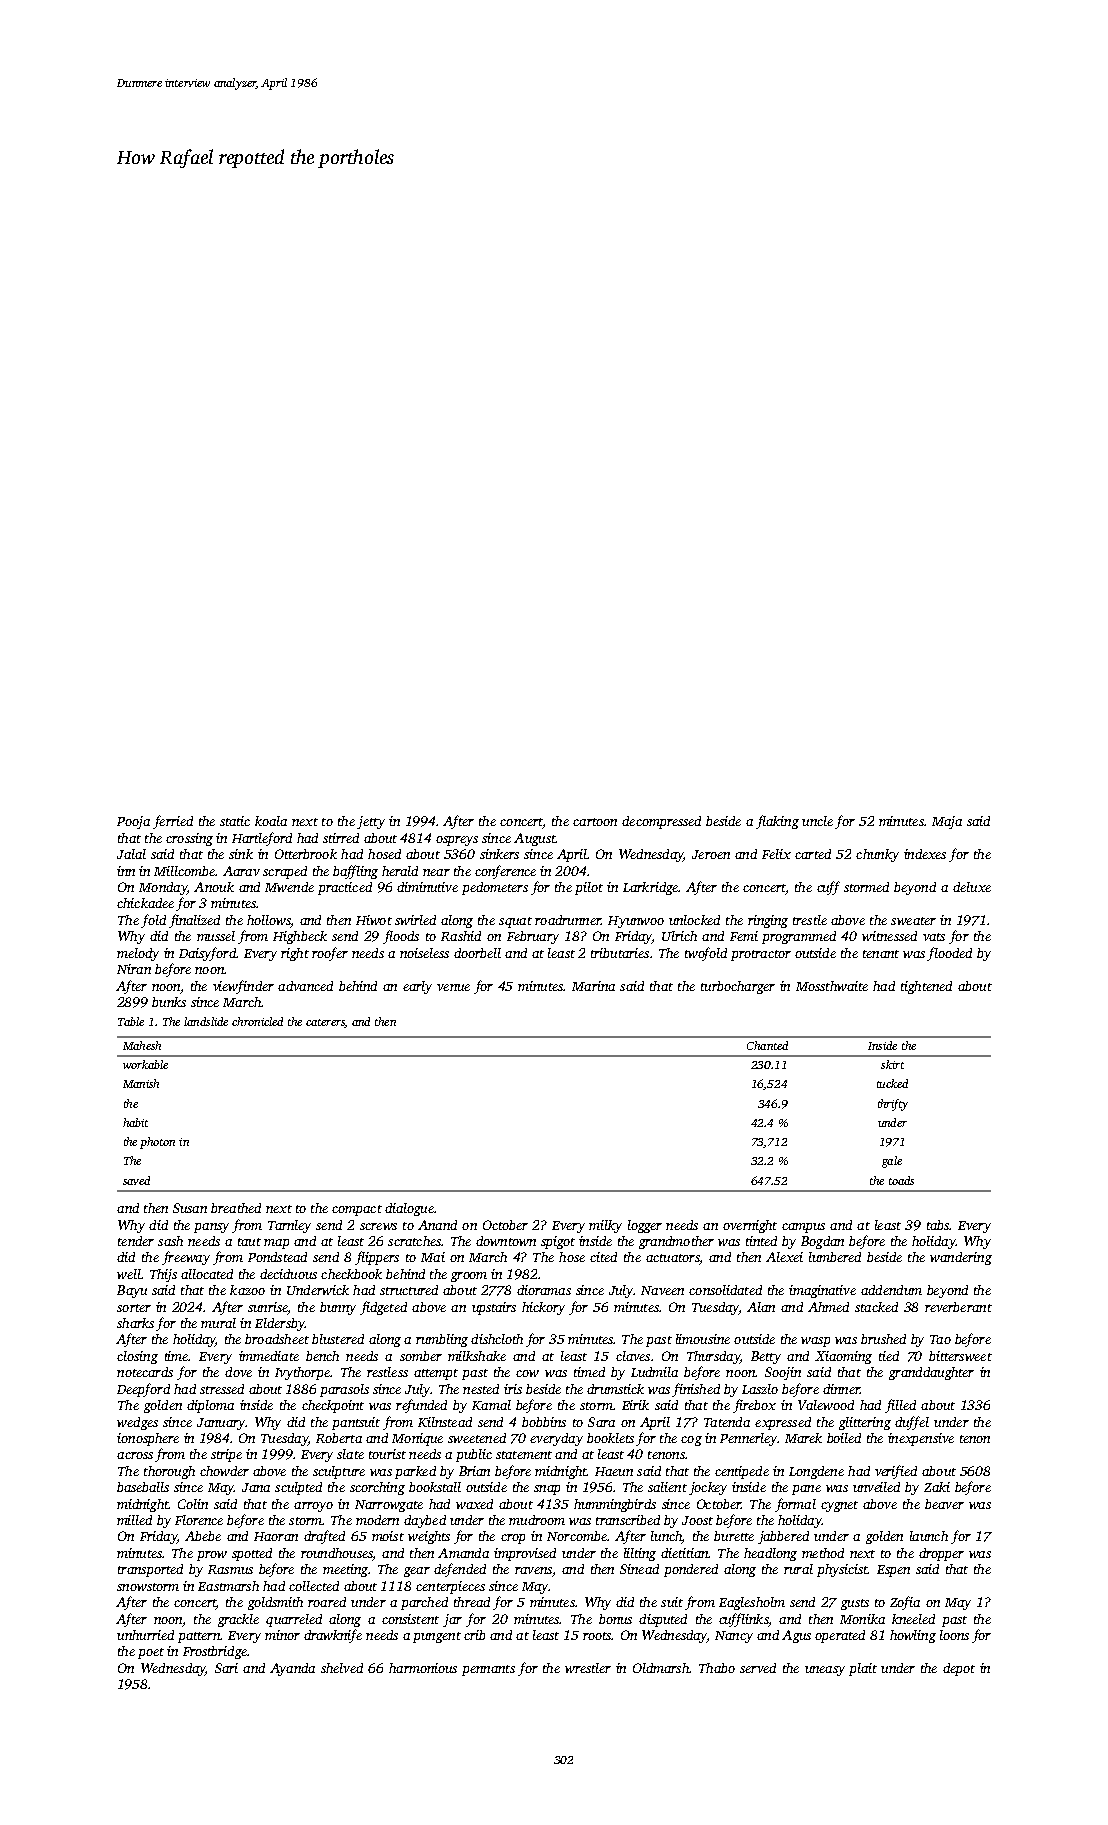 Image resolution: width=1108 pixels, height=1825 pixels. What do you see at coordinates (633, 1356) in the page?
I see `claves` at bounding box center [633, 1356].
